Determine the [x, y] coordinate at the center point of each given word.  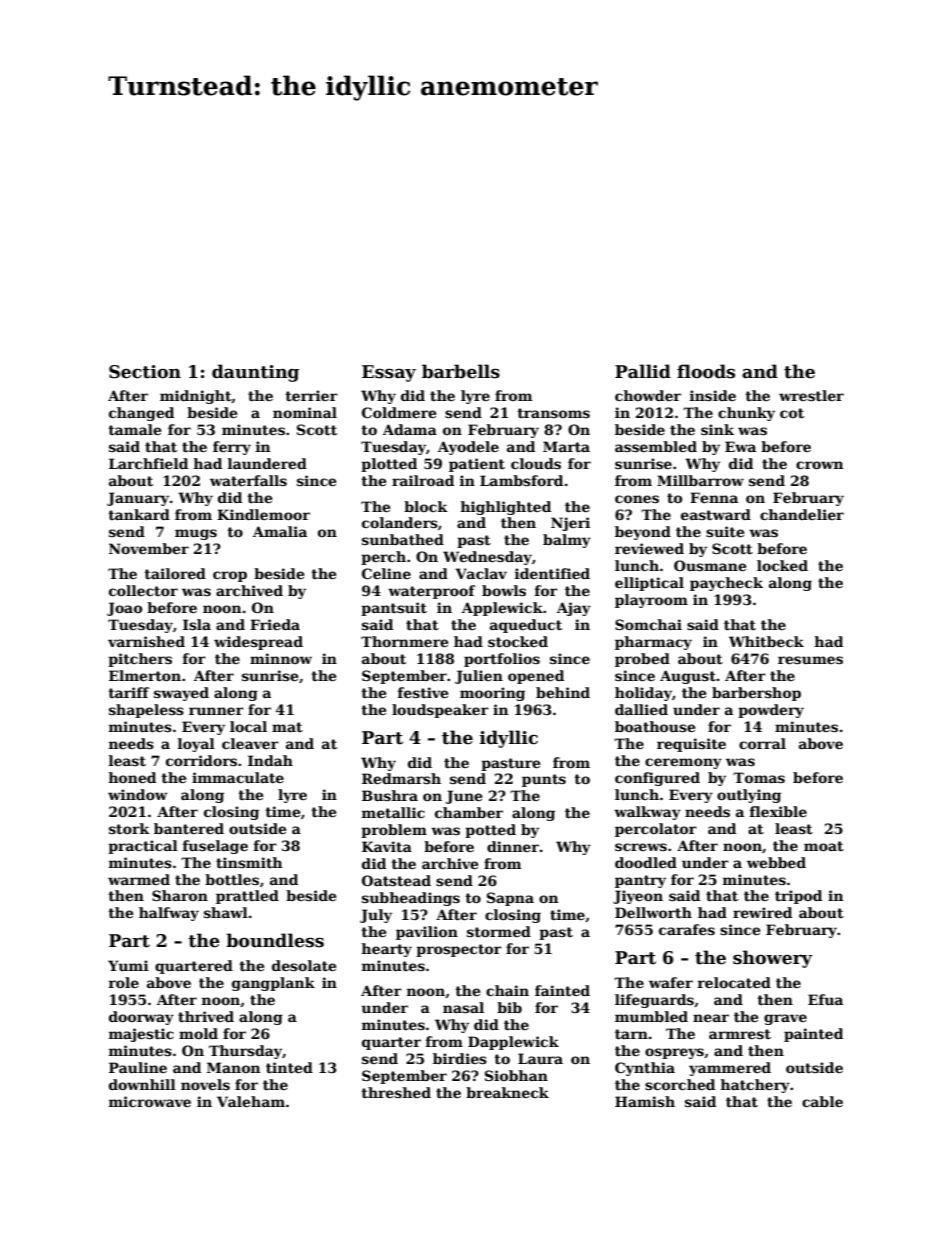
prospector [459, 950]
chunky [746, 414]
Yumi [128, 965]
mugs [196, 534]
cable [822, 1101]
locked [782, 565]
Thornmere [404, 641]
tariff [128, 692]
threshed [396, 1092]
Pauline [138, 1067]
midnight [196, 397]
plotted [389, 465]
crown [819, 465]
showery [773, 959]
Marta [566, 446]
